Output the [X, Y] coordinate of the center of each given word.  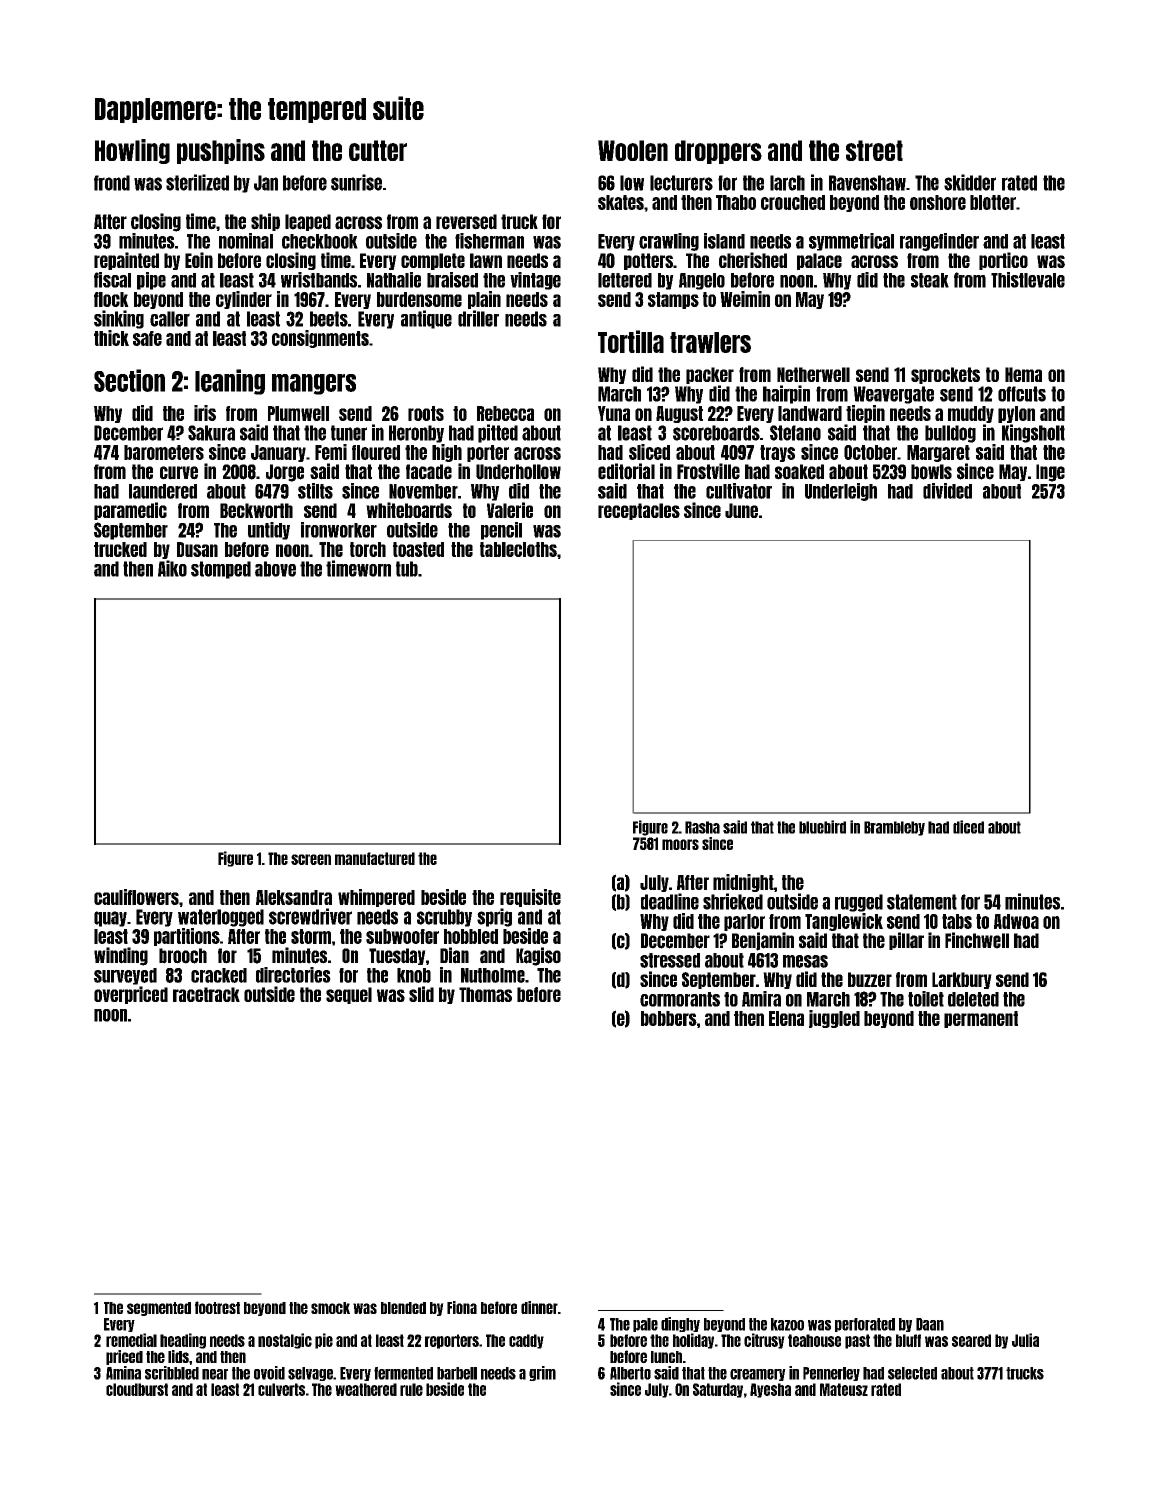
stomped [221, 570]
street [874, 150]
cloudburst [137, 1389]
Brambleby [894, 828]
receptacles [639, 511]
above [275, 569]
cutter [378, 150]
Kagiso [538, 956]
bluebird [822, 827]
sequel [349, 995]
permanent [981, 1019]
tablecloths [518, 549]
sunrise [356, 182]
